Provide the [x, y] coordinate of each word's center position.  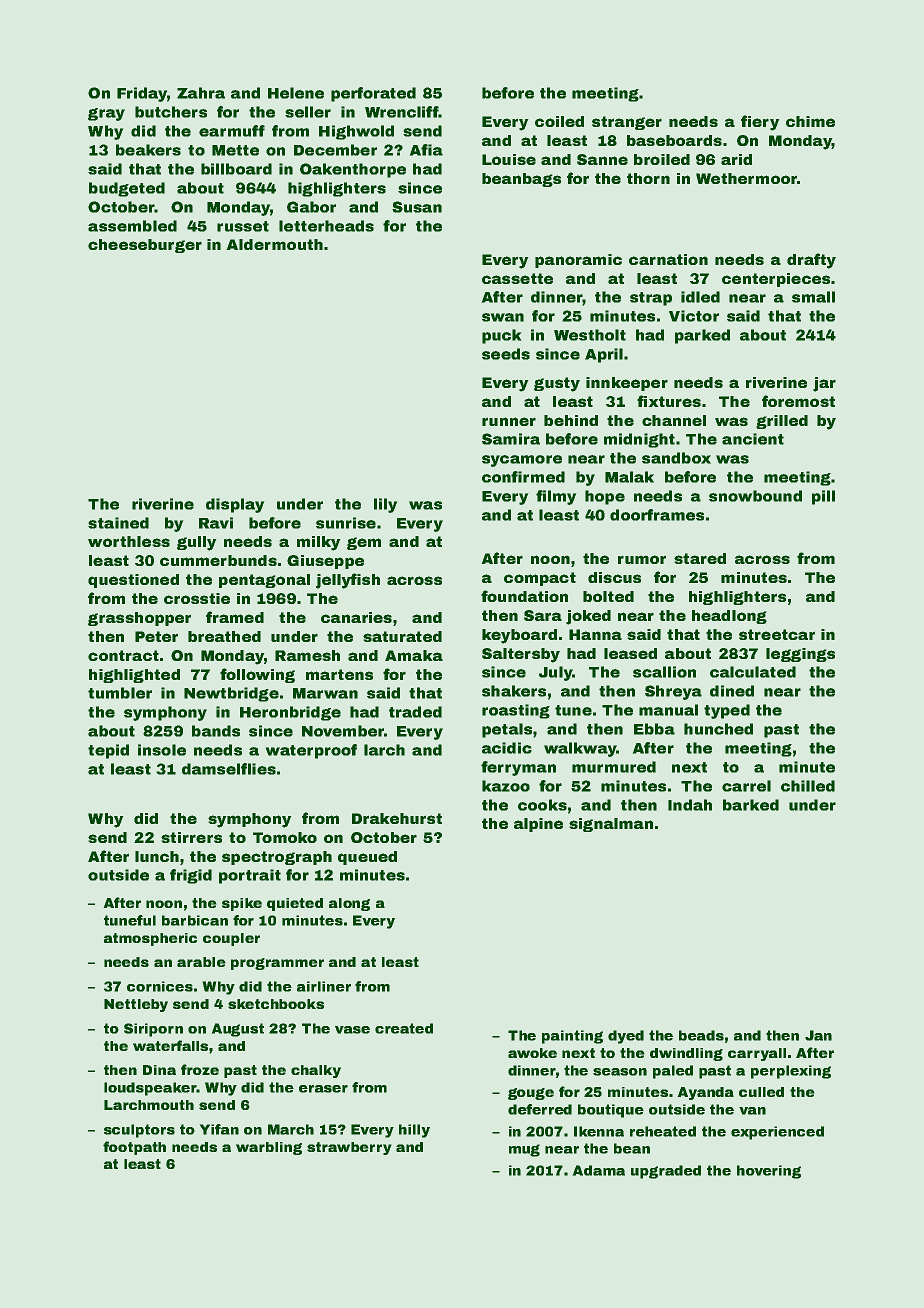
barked [751, 805]
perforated [373, 94]
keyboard [519, 636]
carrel [746, 786]
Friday [142, 94]
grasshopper [139, 619]
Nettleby [136, 1005]
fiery [760, 123]
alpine [538, 825]
